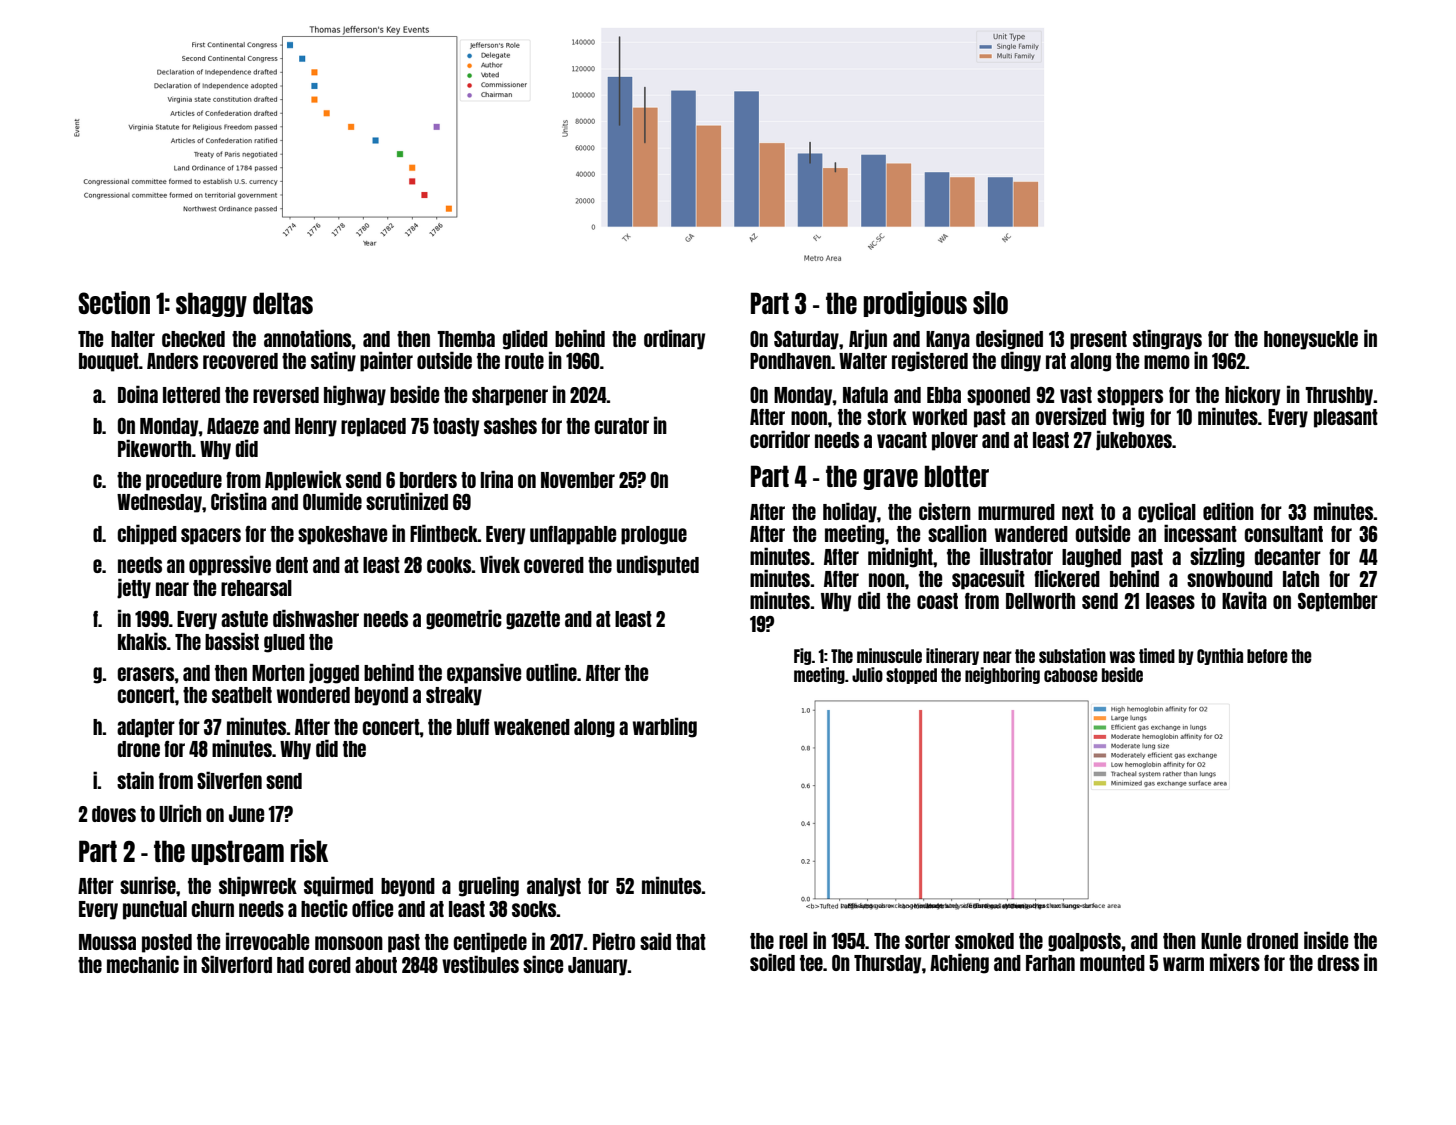  What do you see at coordinates (1200, 533) in the page?
I see `incessant` at bounding box center [1200, 533].
